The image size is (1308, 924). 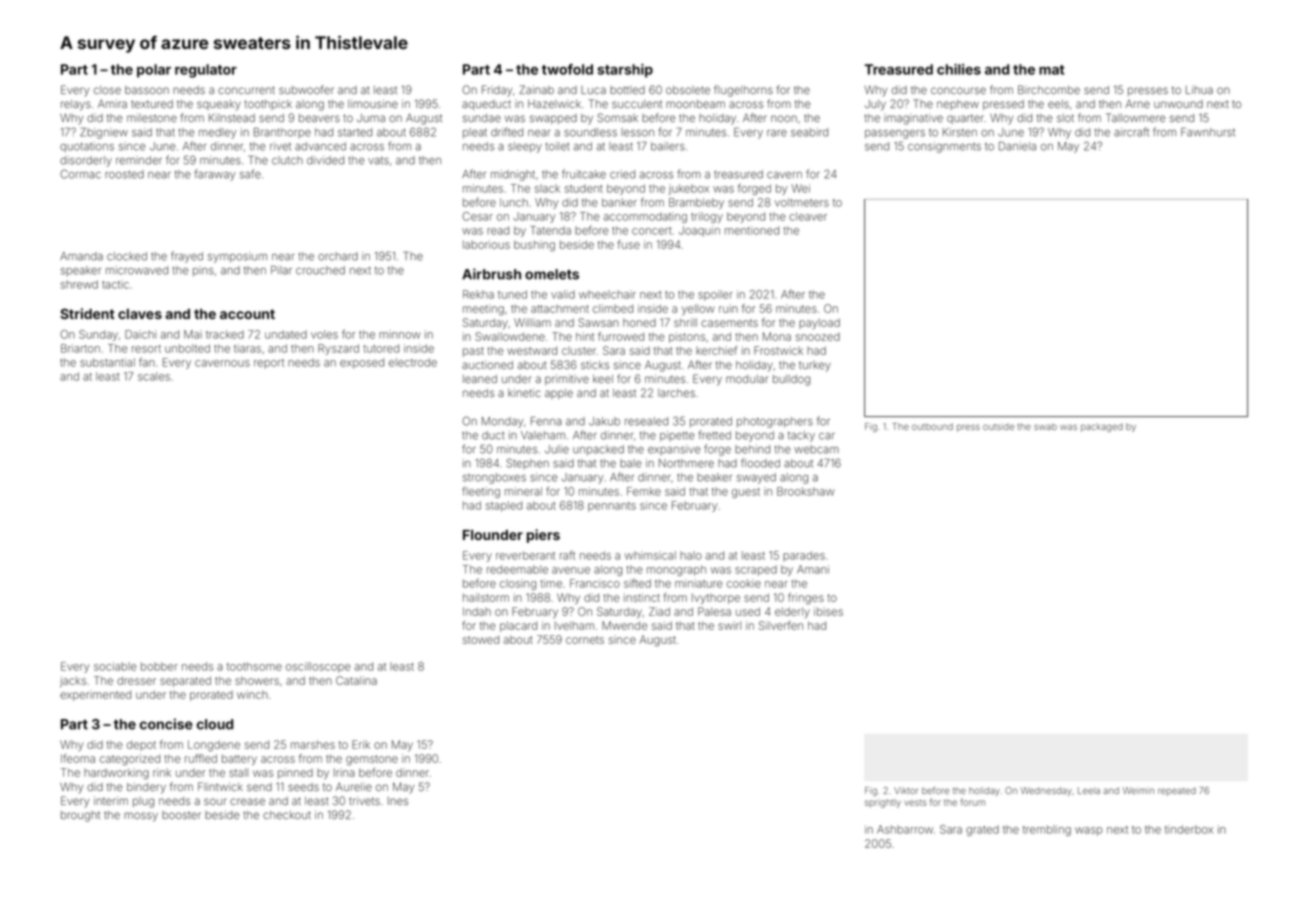 I want to click on Arne, so click(x=1137, y=104).
